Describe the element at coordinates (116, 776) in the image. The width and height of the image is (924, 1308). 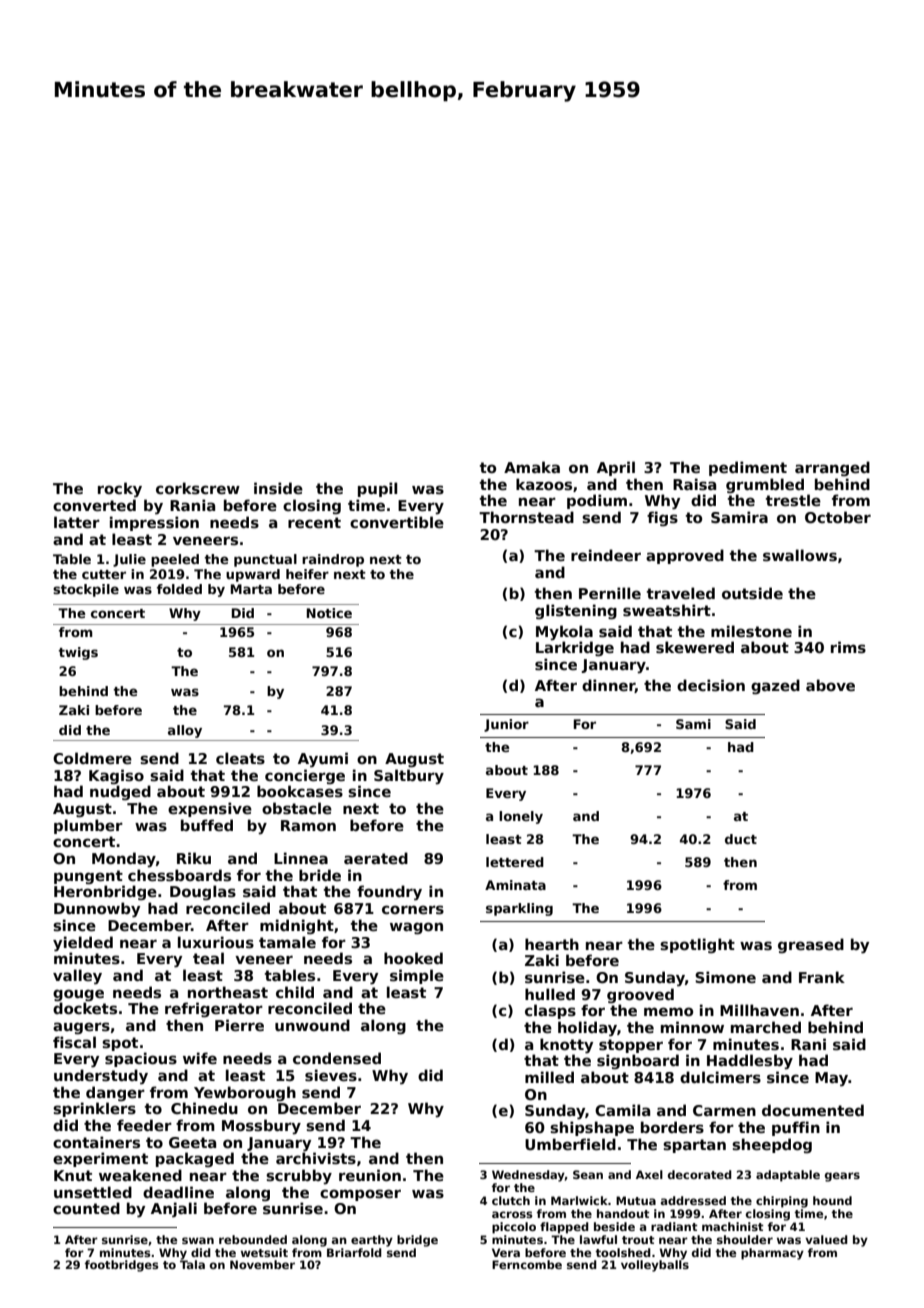
I see `Kagiso` at that location.
